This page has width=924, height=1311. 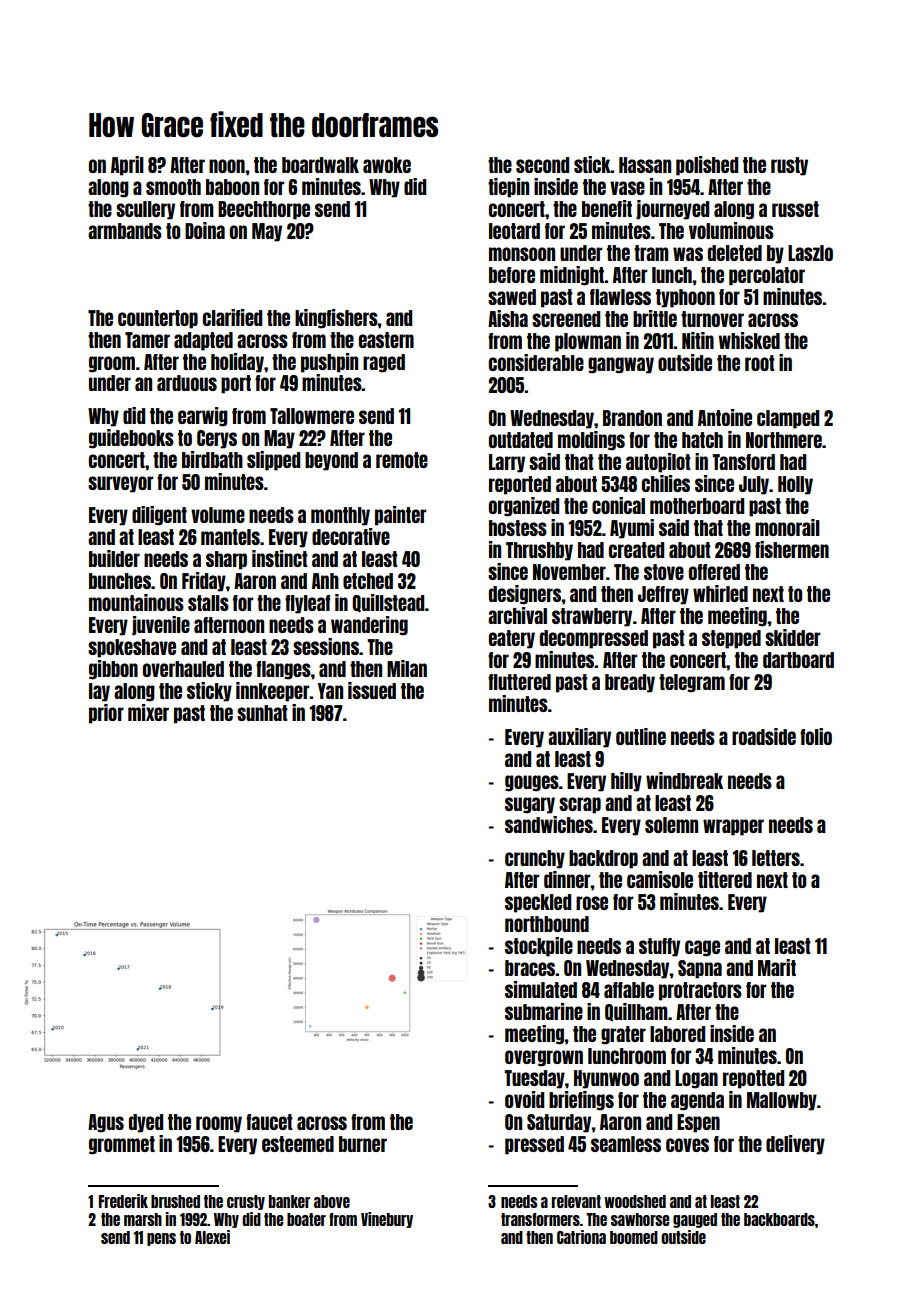 What do you see at coordinates (148, 712) in the page?
I see `mixer` at bounding box center [148, 712].
